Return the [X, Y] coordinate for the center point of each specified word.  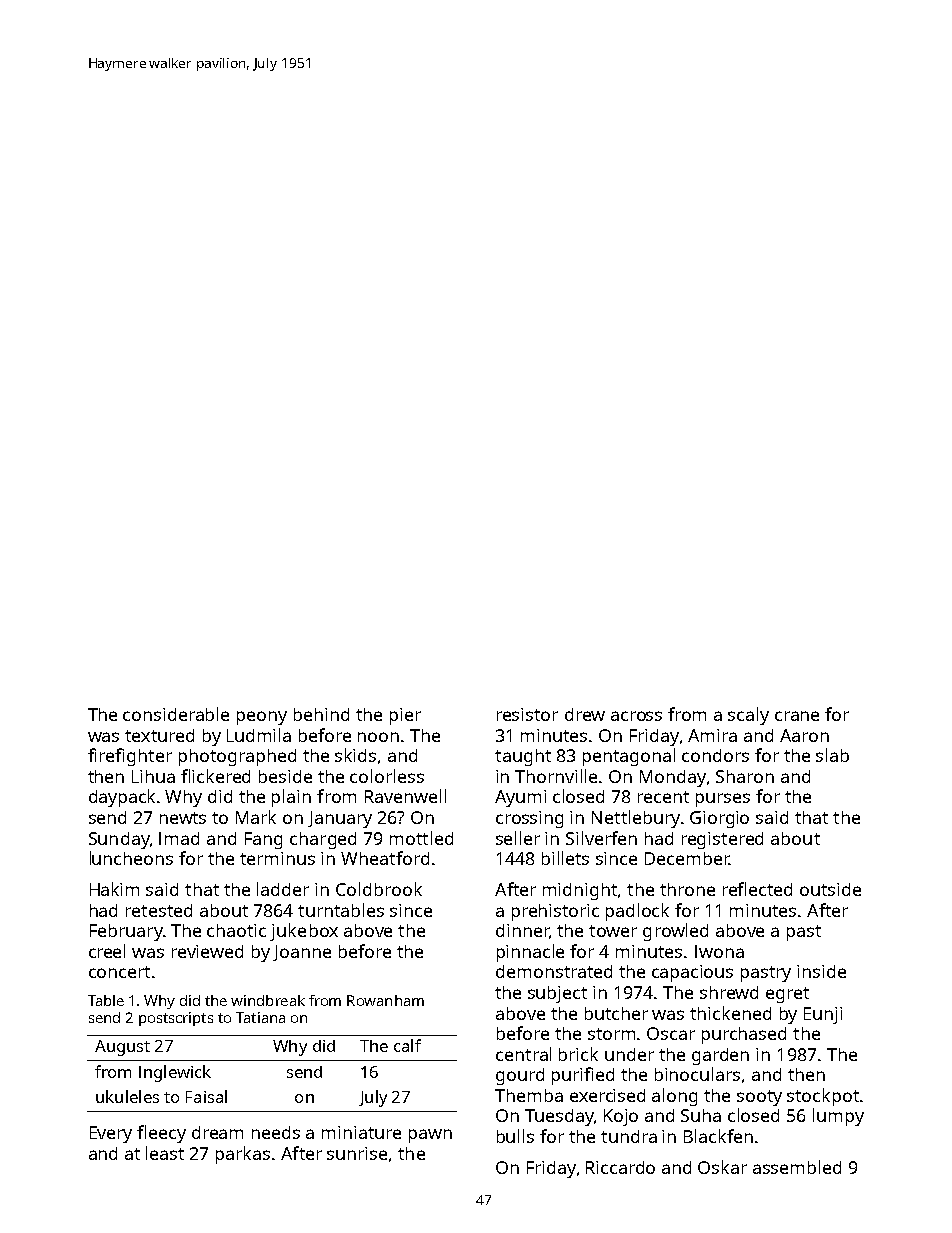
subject [557, 994]
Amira [712, 735]
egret [787, 995]
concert [119, 972]
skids [355, 755]
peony [262, 718]
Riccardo [620, 1167]
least [165, 1153]
